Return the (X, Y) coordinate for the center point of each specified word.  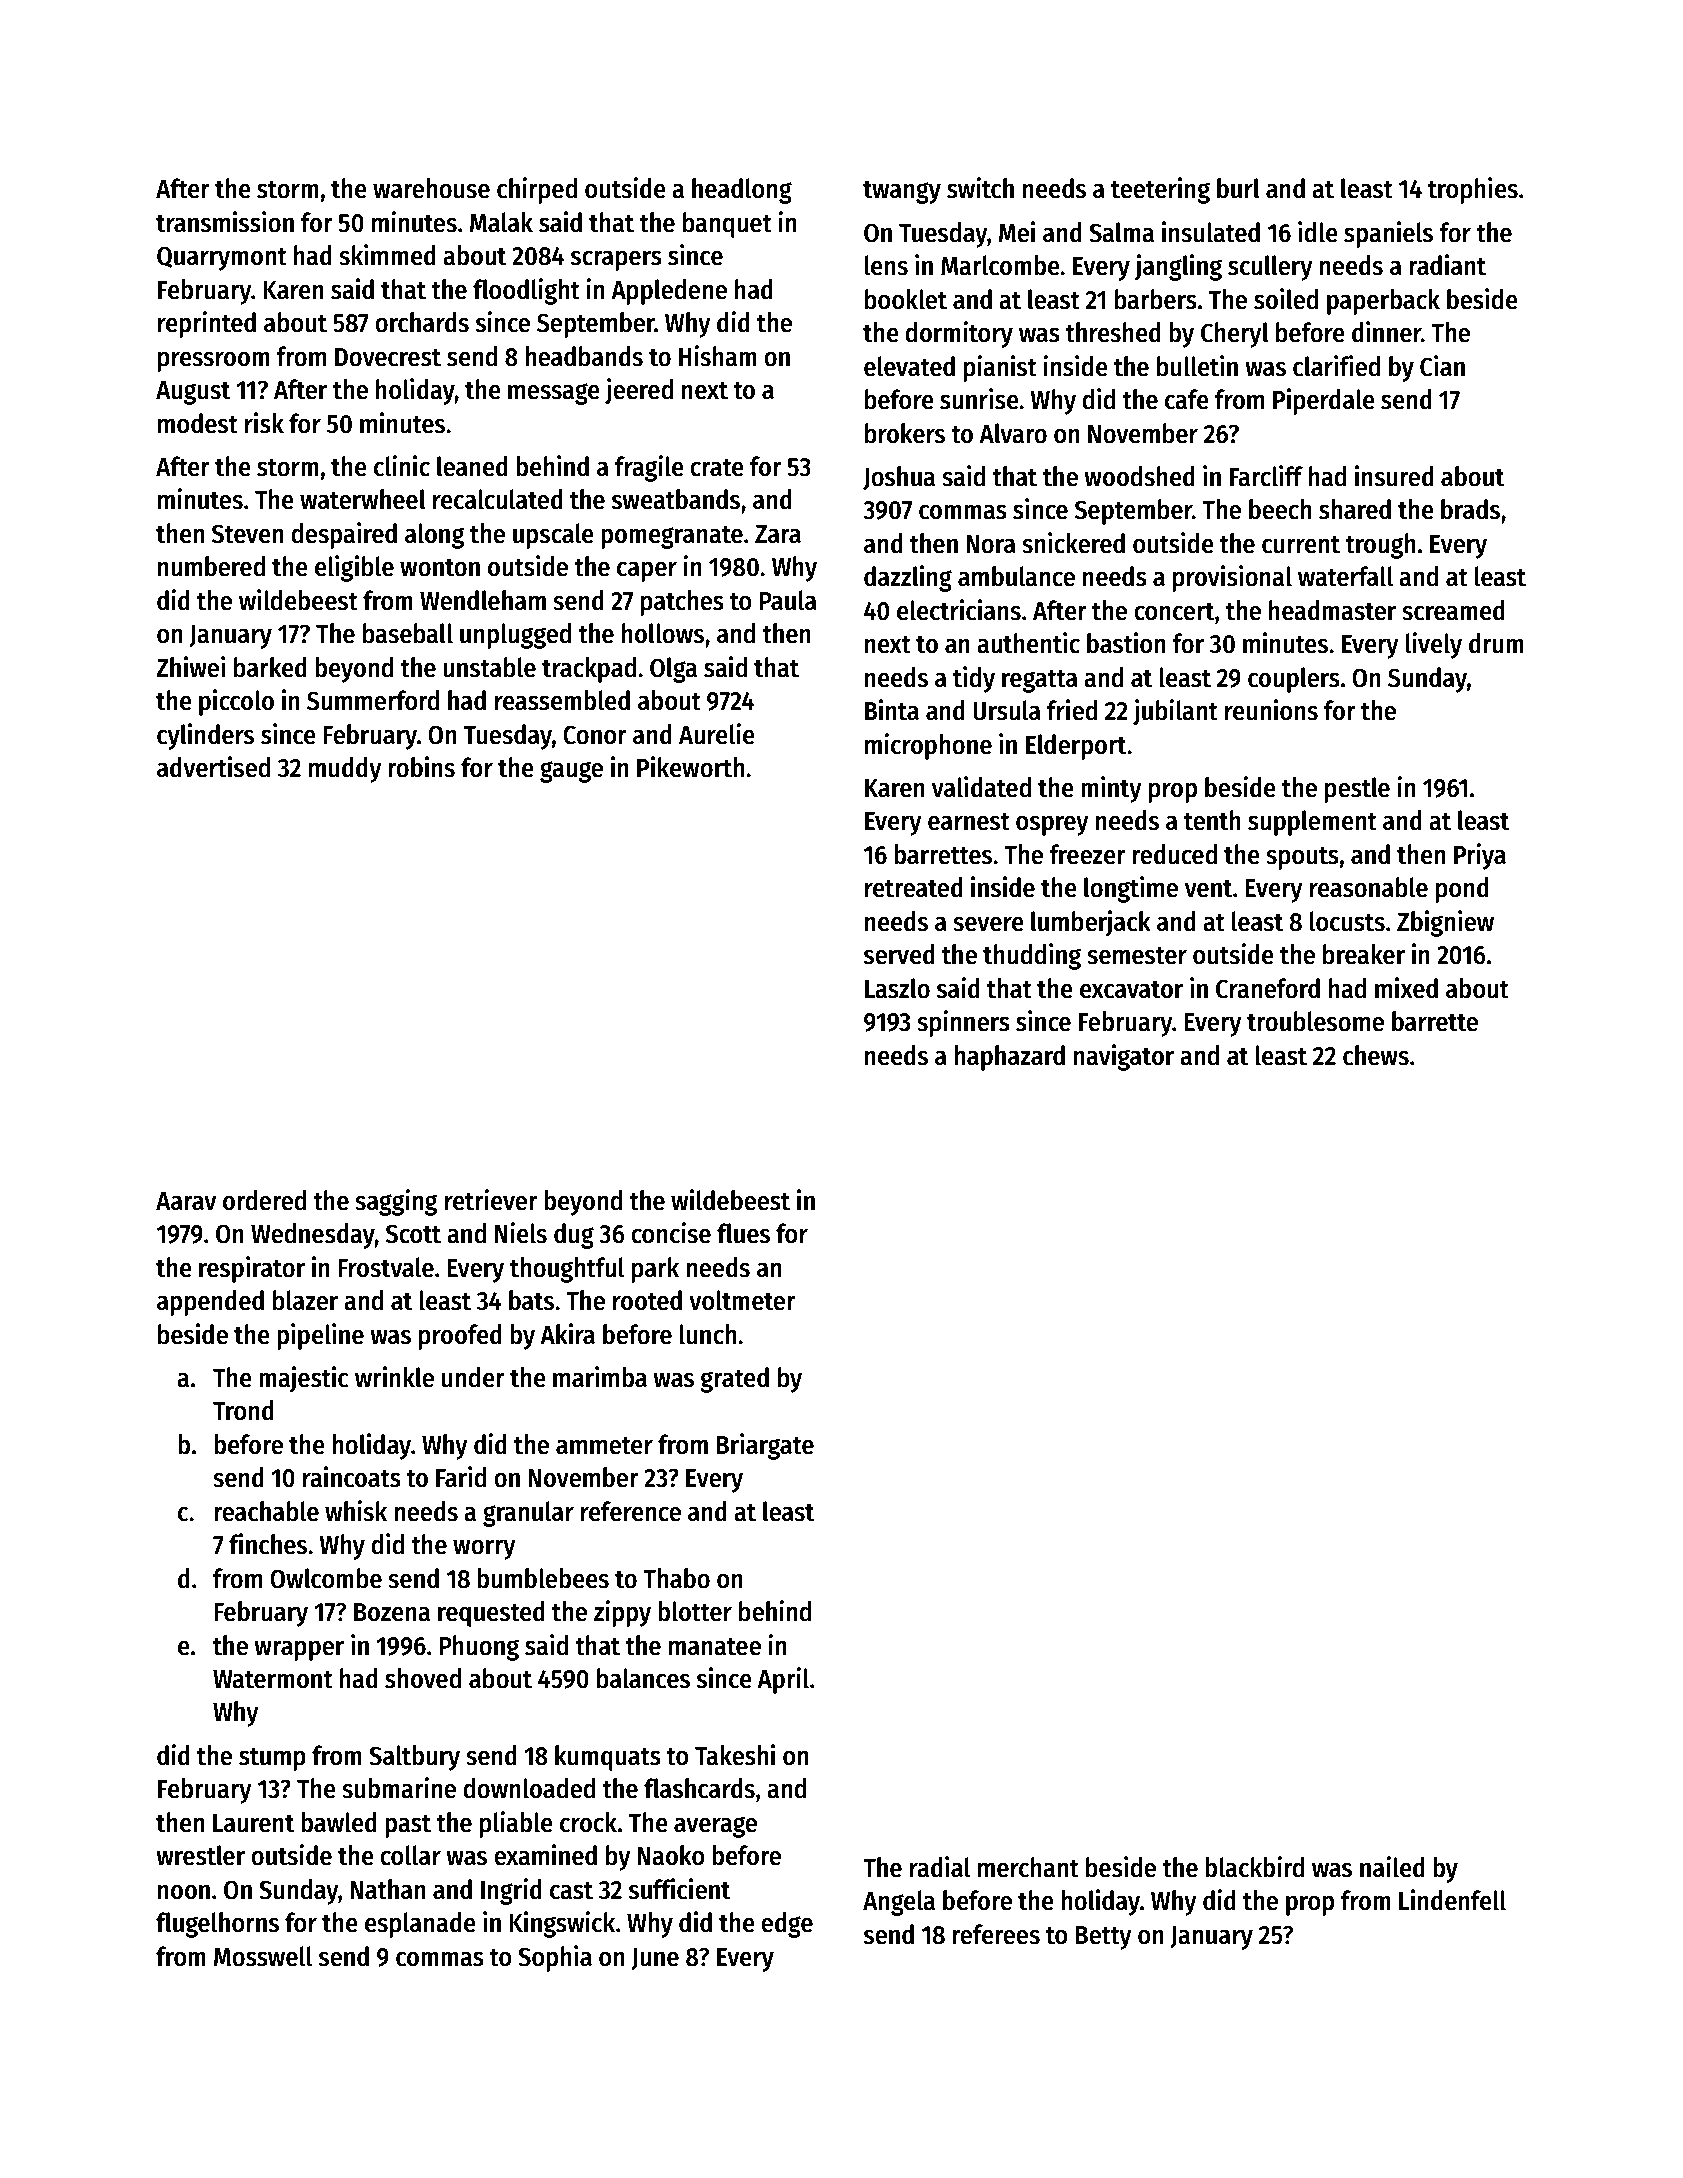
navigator (1124, 1057)
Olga (673, 670)
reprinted (207, 324)
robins (421, 767)
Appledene (669, 292)
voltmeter (742, 1300)
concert (1174, 612)
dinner (1386, 332)
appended (210, 1303)
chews (1376, 1055)
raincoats (352, 1477)
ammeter (604, 1445)
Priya (1480, 856)
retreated (914, 887)
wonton (440, 568)
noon (184, 1892)
